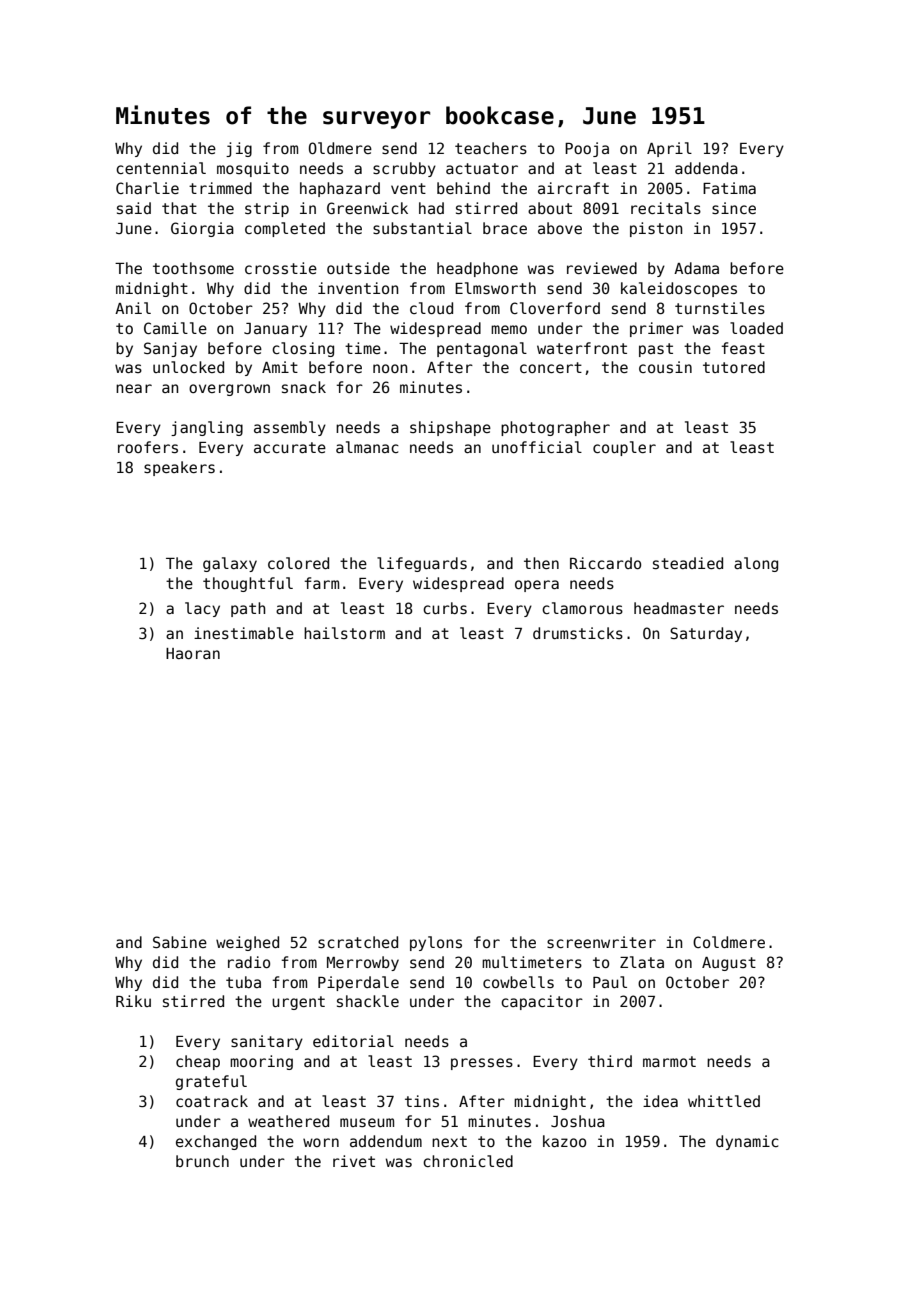  What do you see at coordinates (582, 348) in the image?
I see `waterfront` at bounding box center [582, 348].
